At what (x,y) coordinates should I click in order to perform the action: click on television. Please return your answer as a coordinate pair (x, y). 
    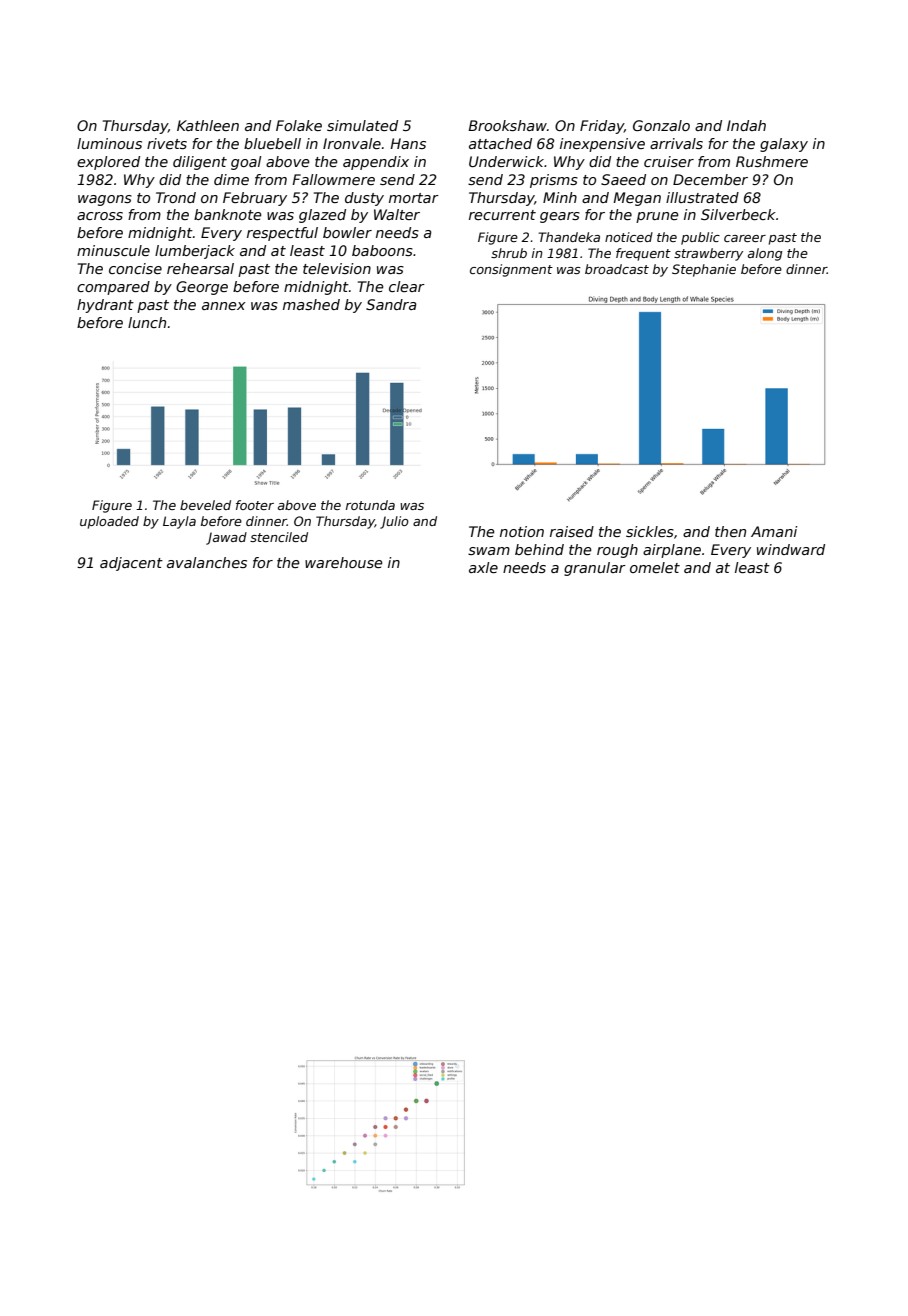
    Looking at the image, I should click on (337, 268).
